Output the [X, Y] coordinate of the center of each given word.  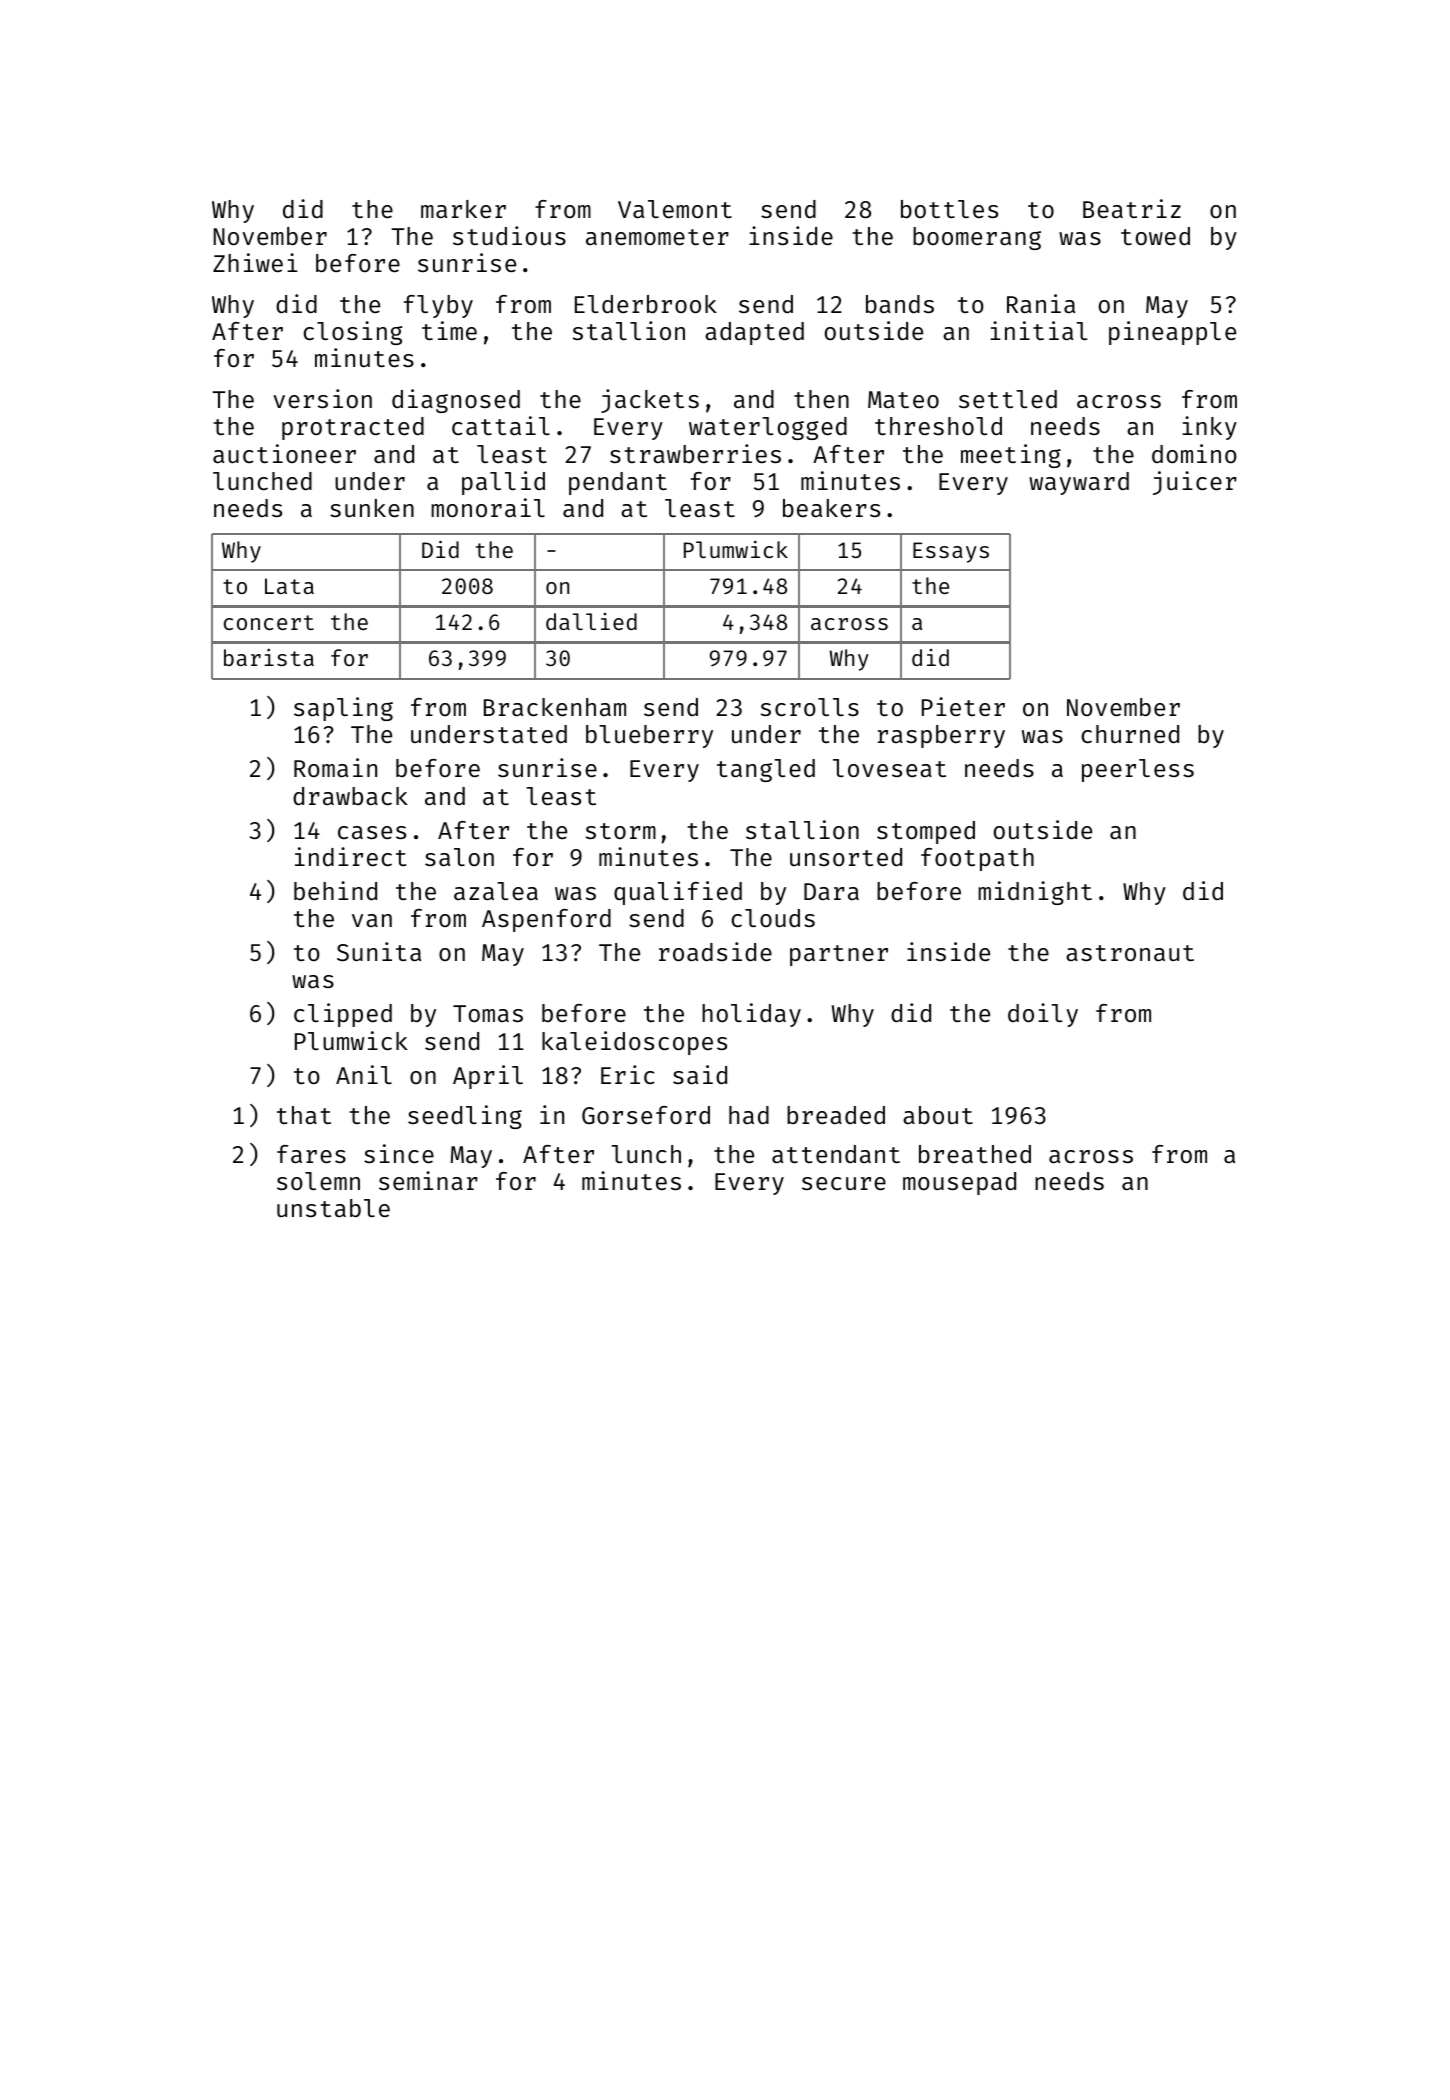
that [304, 1115]
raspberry [941, 736]
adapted [754, 333]
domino [1194, 453]
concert [269, 622]
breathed [975, 1154]
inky [1209, 428]
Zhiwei [255, 262]
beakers [831, 508]
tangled [766, 770]
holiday [751, 1015]
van [372, 920]
